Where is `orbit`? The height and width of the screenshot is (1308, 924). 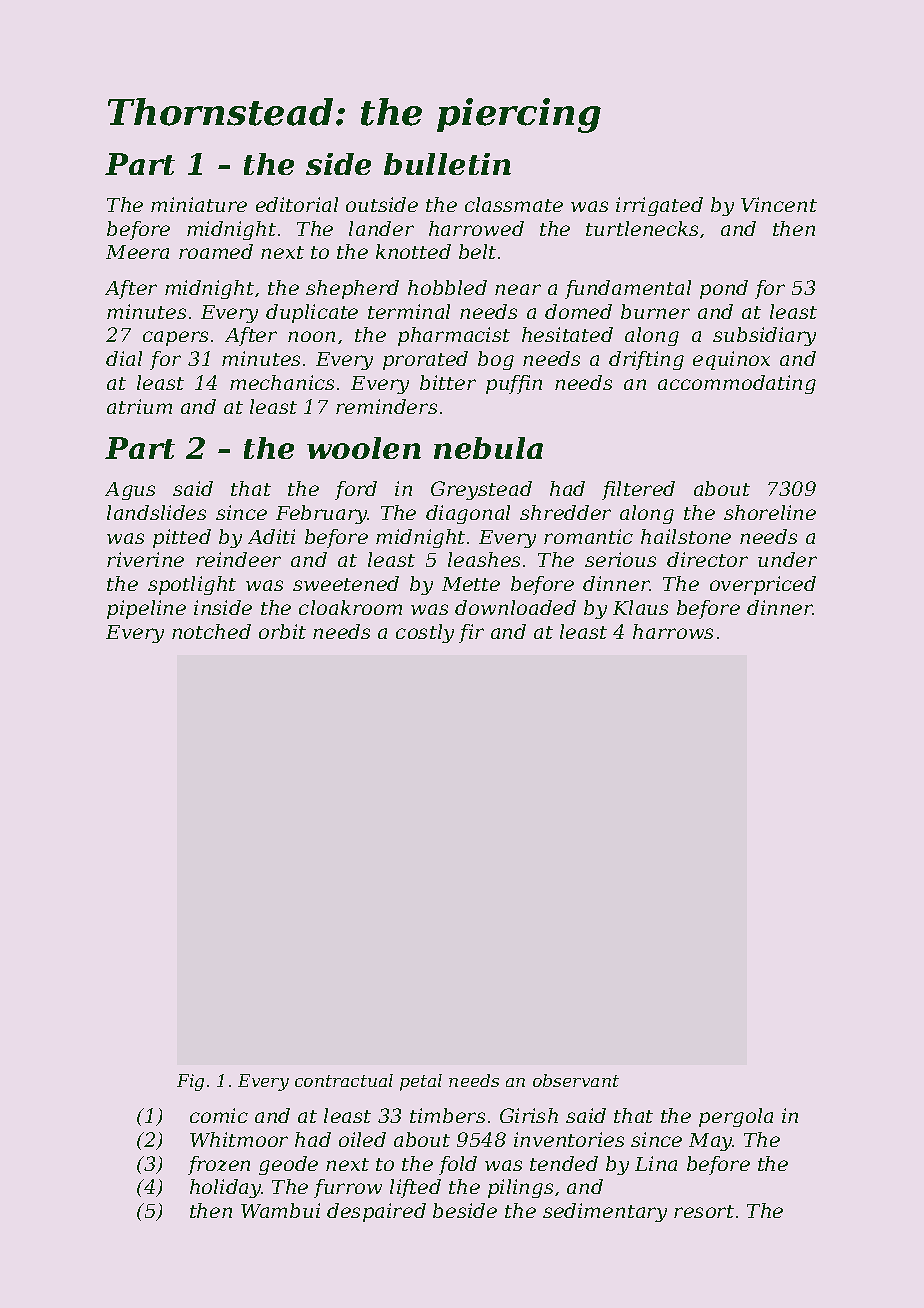 orbit is located at coordinates (282, 631).
